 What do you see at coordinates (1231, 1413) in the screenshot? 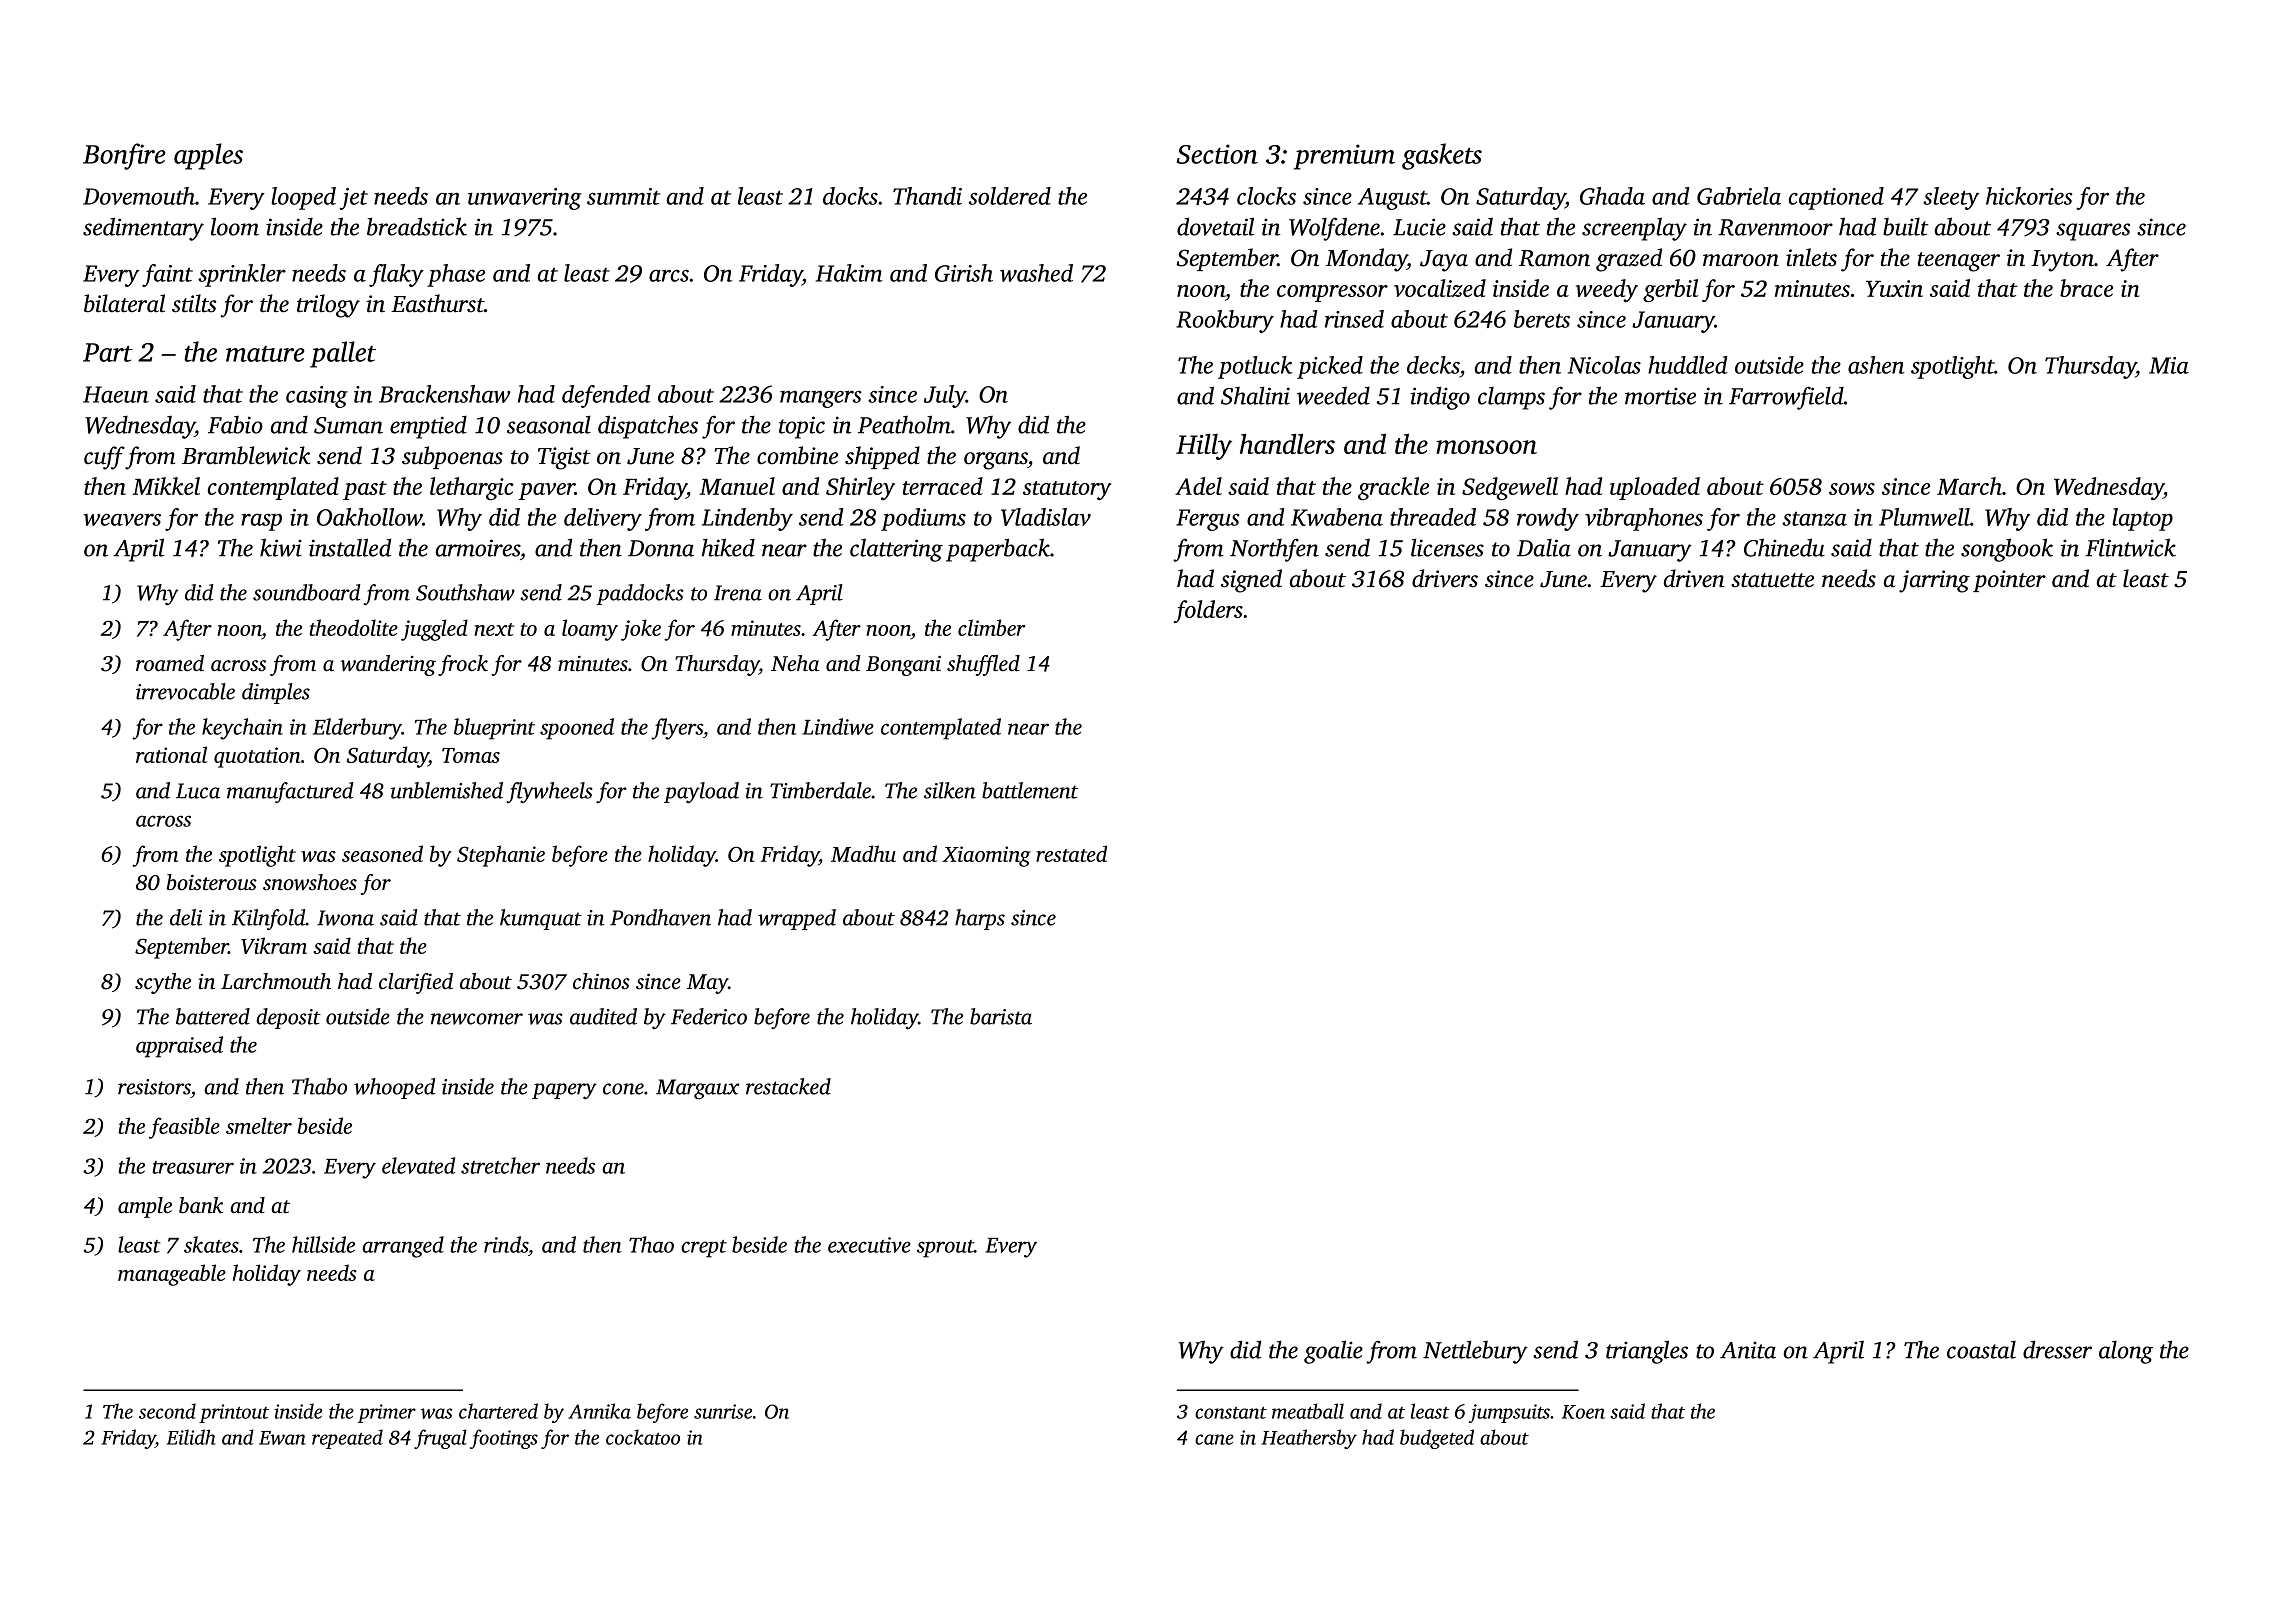
I see `constant` at bounding box center [1231, 1413].
